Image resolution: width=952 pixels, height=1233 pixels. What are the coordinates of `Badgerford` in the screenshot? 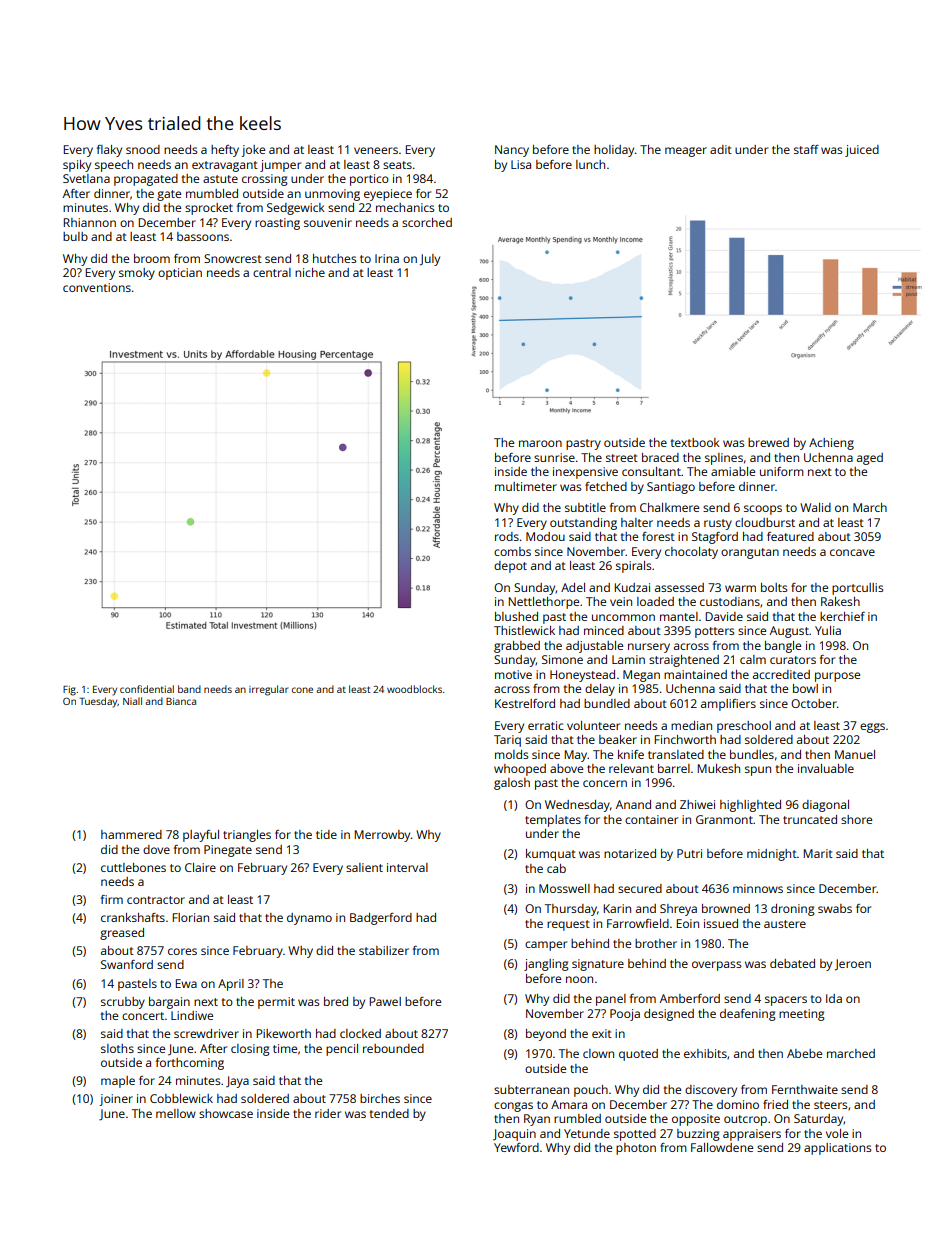 It's located at (381, 919).
